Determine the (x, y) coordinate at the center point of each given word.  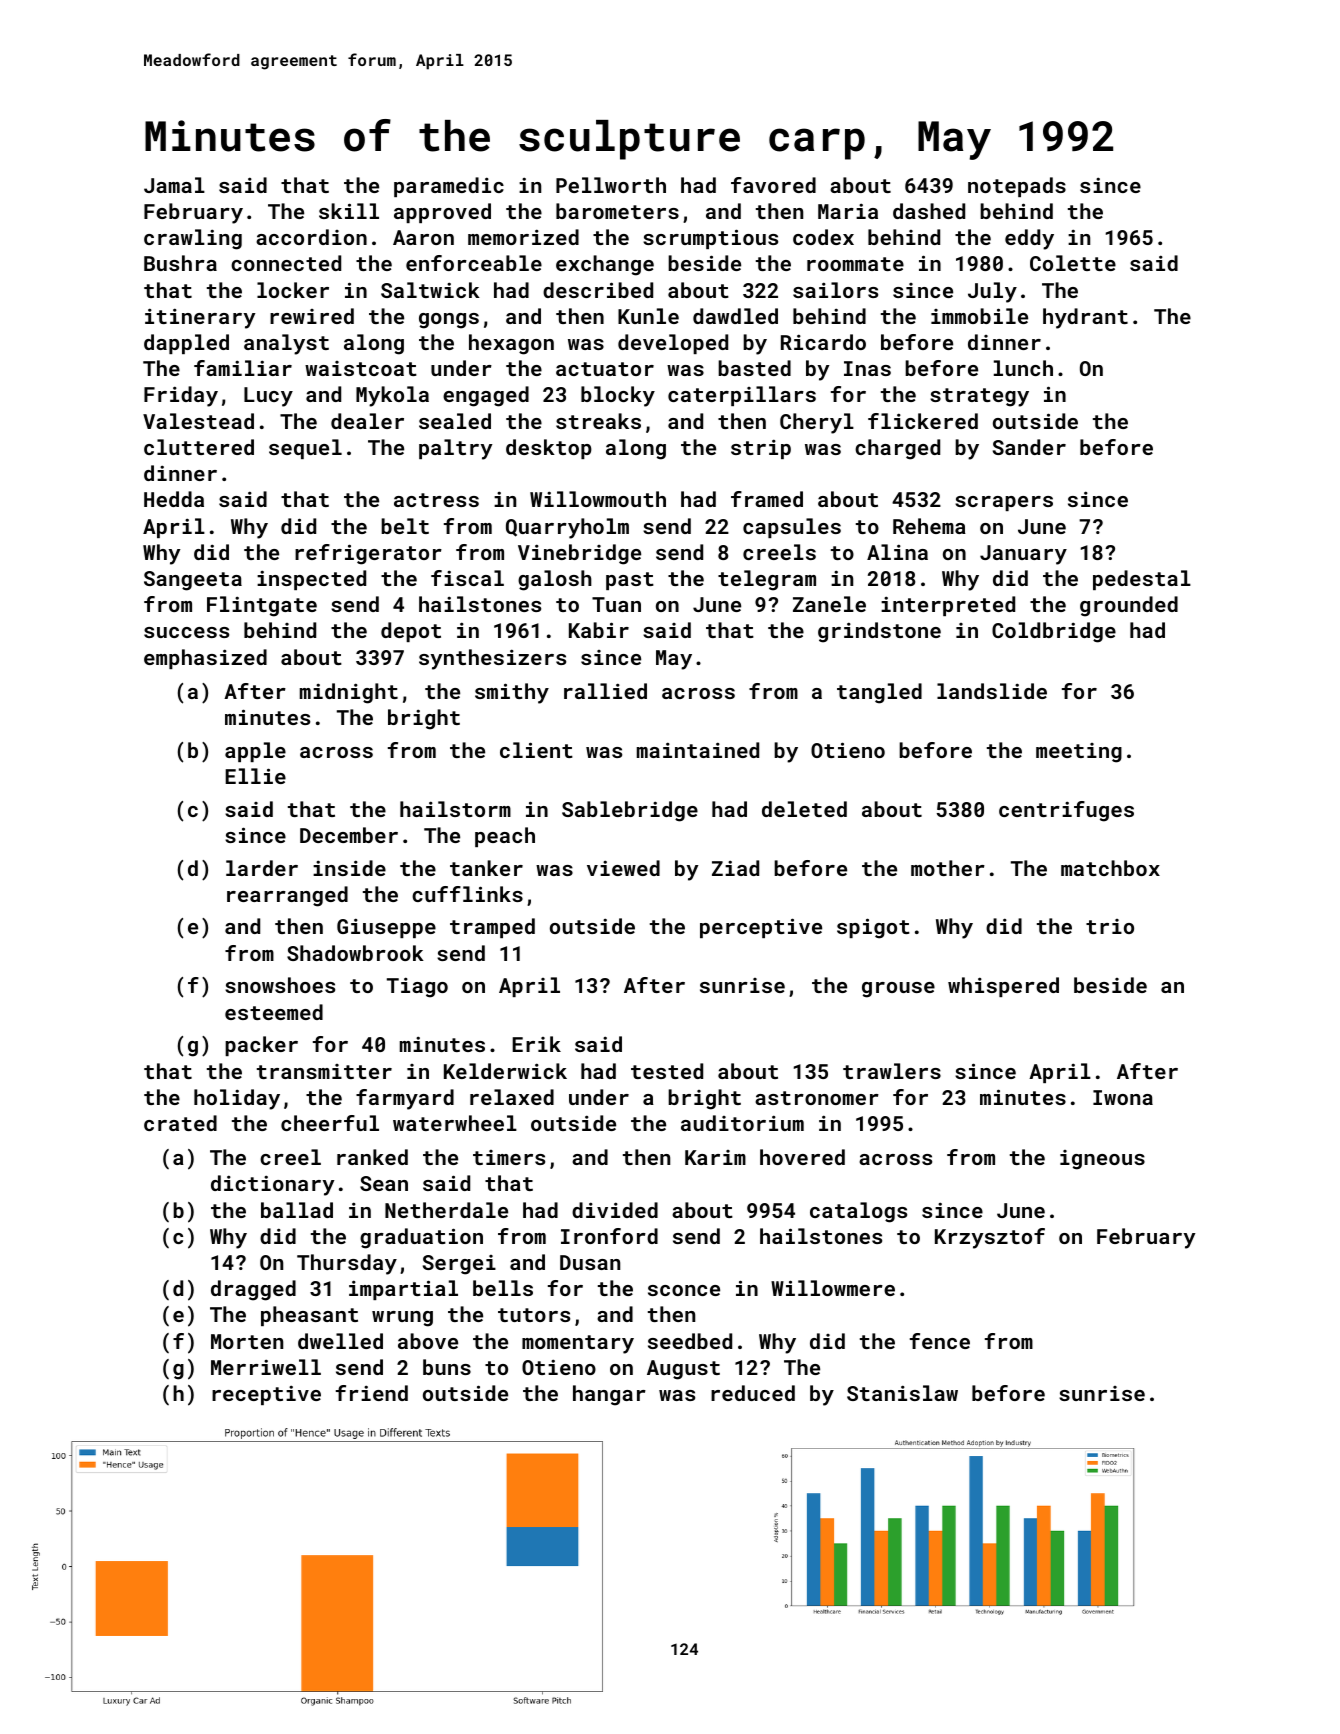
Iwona (1123, 1097)
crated (180, 1123)
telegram (767, 580)
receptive (266, 1395)
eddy (1029, 239)
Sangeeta (193, 581)
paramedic (449, 187)
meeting (1079, 753)
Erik (536, 1044)
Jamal (174, 185)
